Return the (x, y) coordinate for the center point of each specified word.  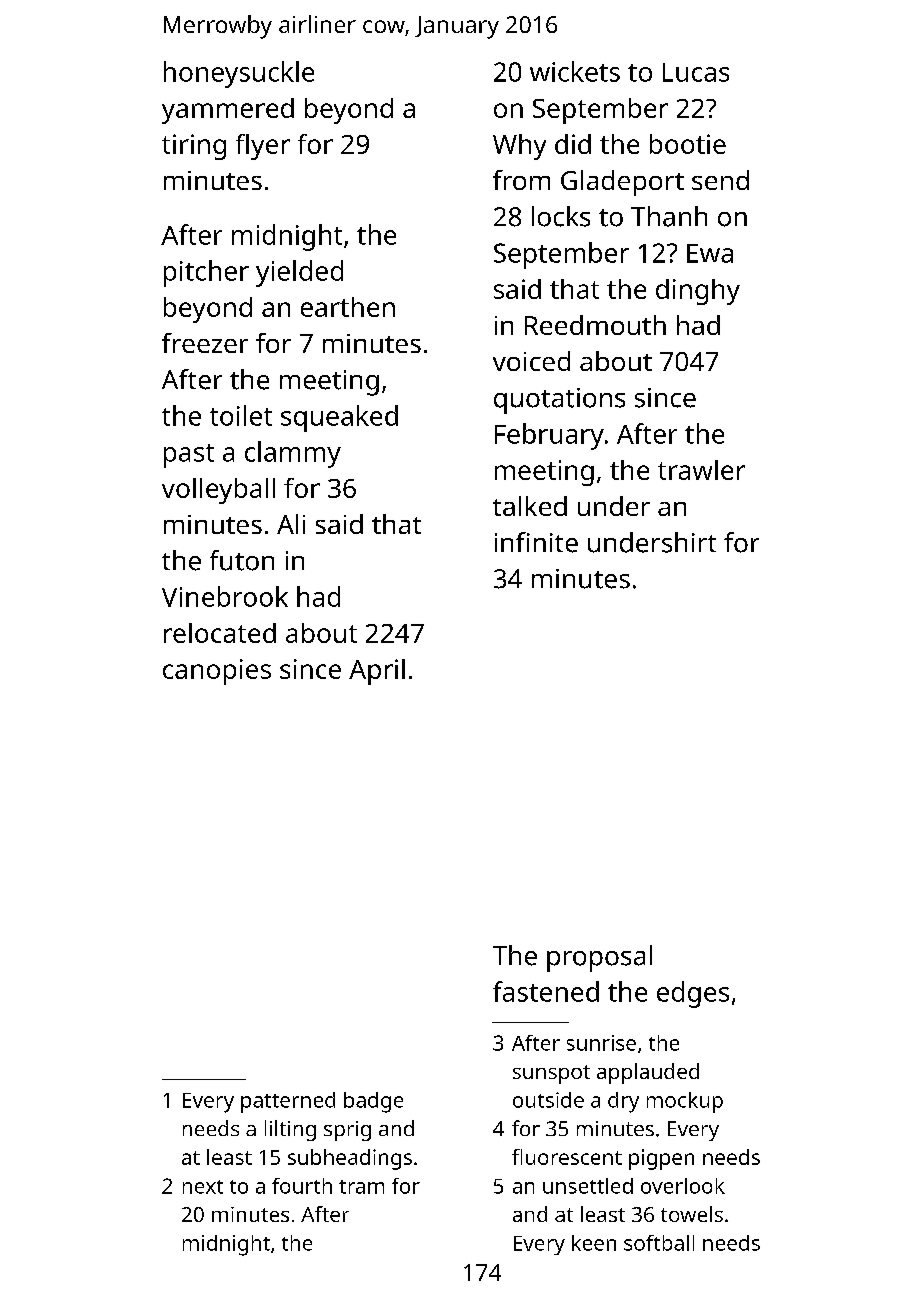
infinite (536, 542)
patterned (288, 1102)
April (377, 672)
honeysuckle (239, 74)
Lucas (696, 72)
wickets (575, 71)
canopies (217, 672)
